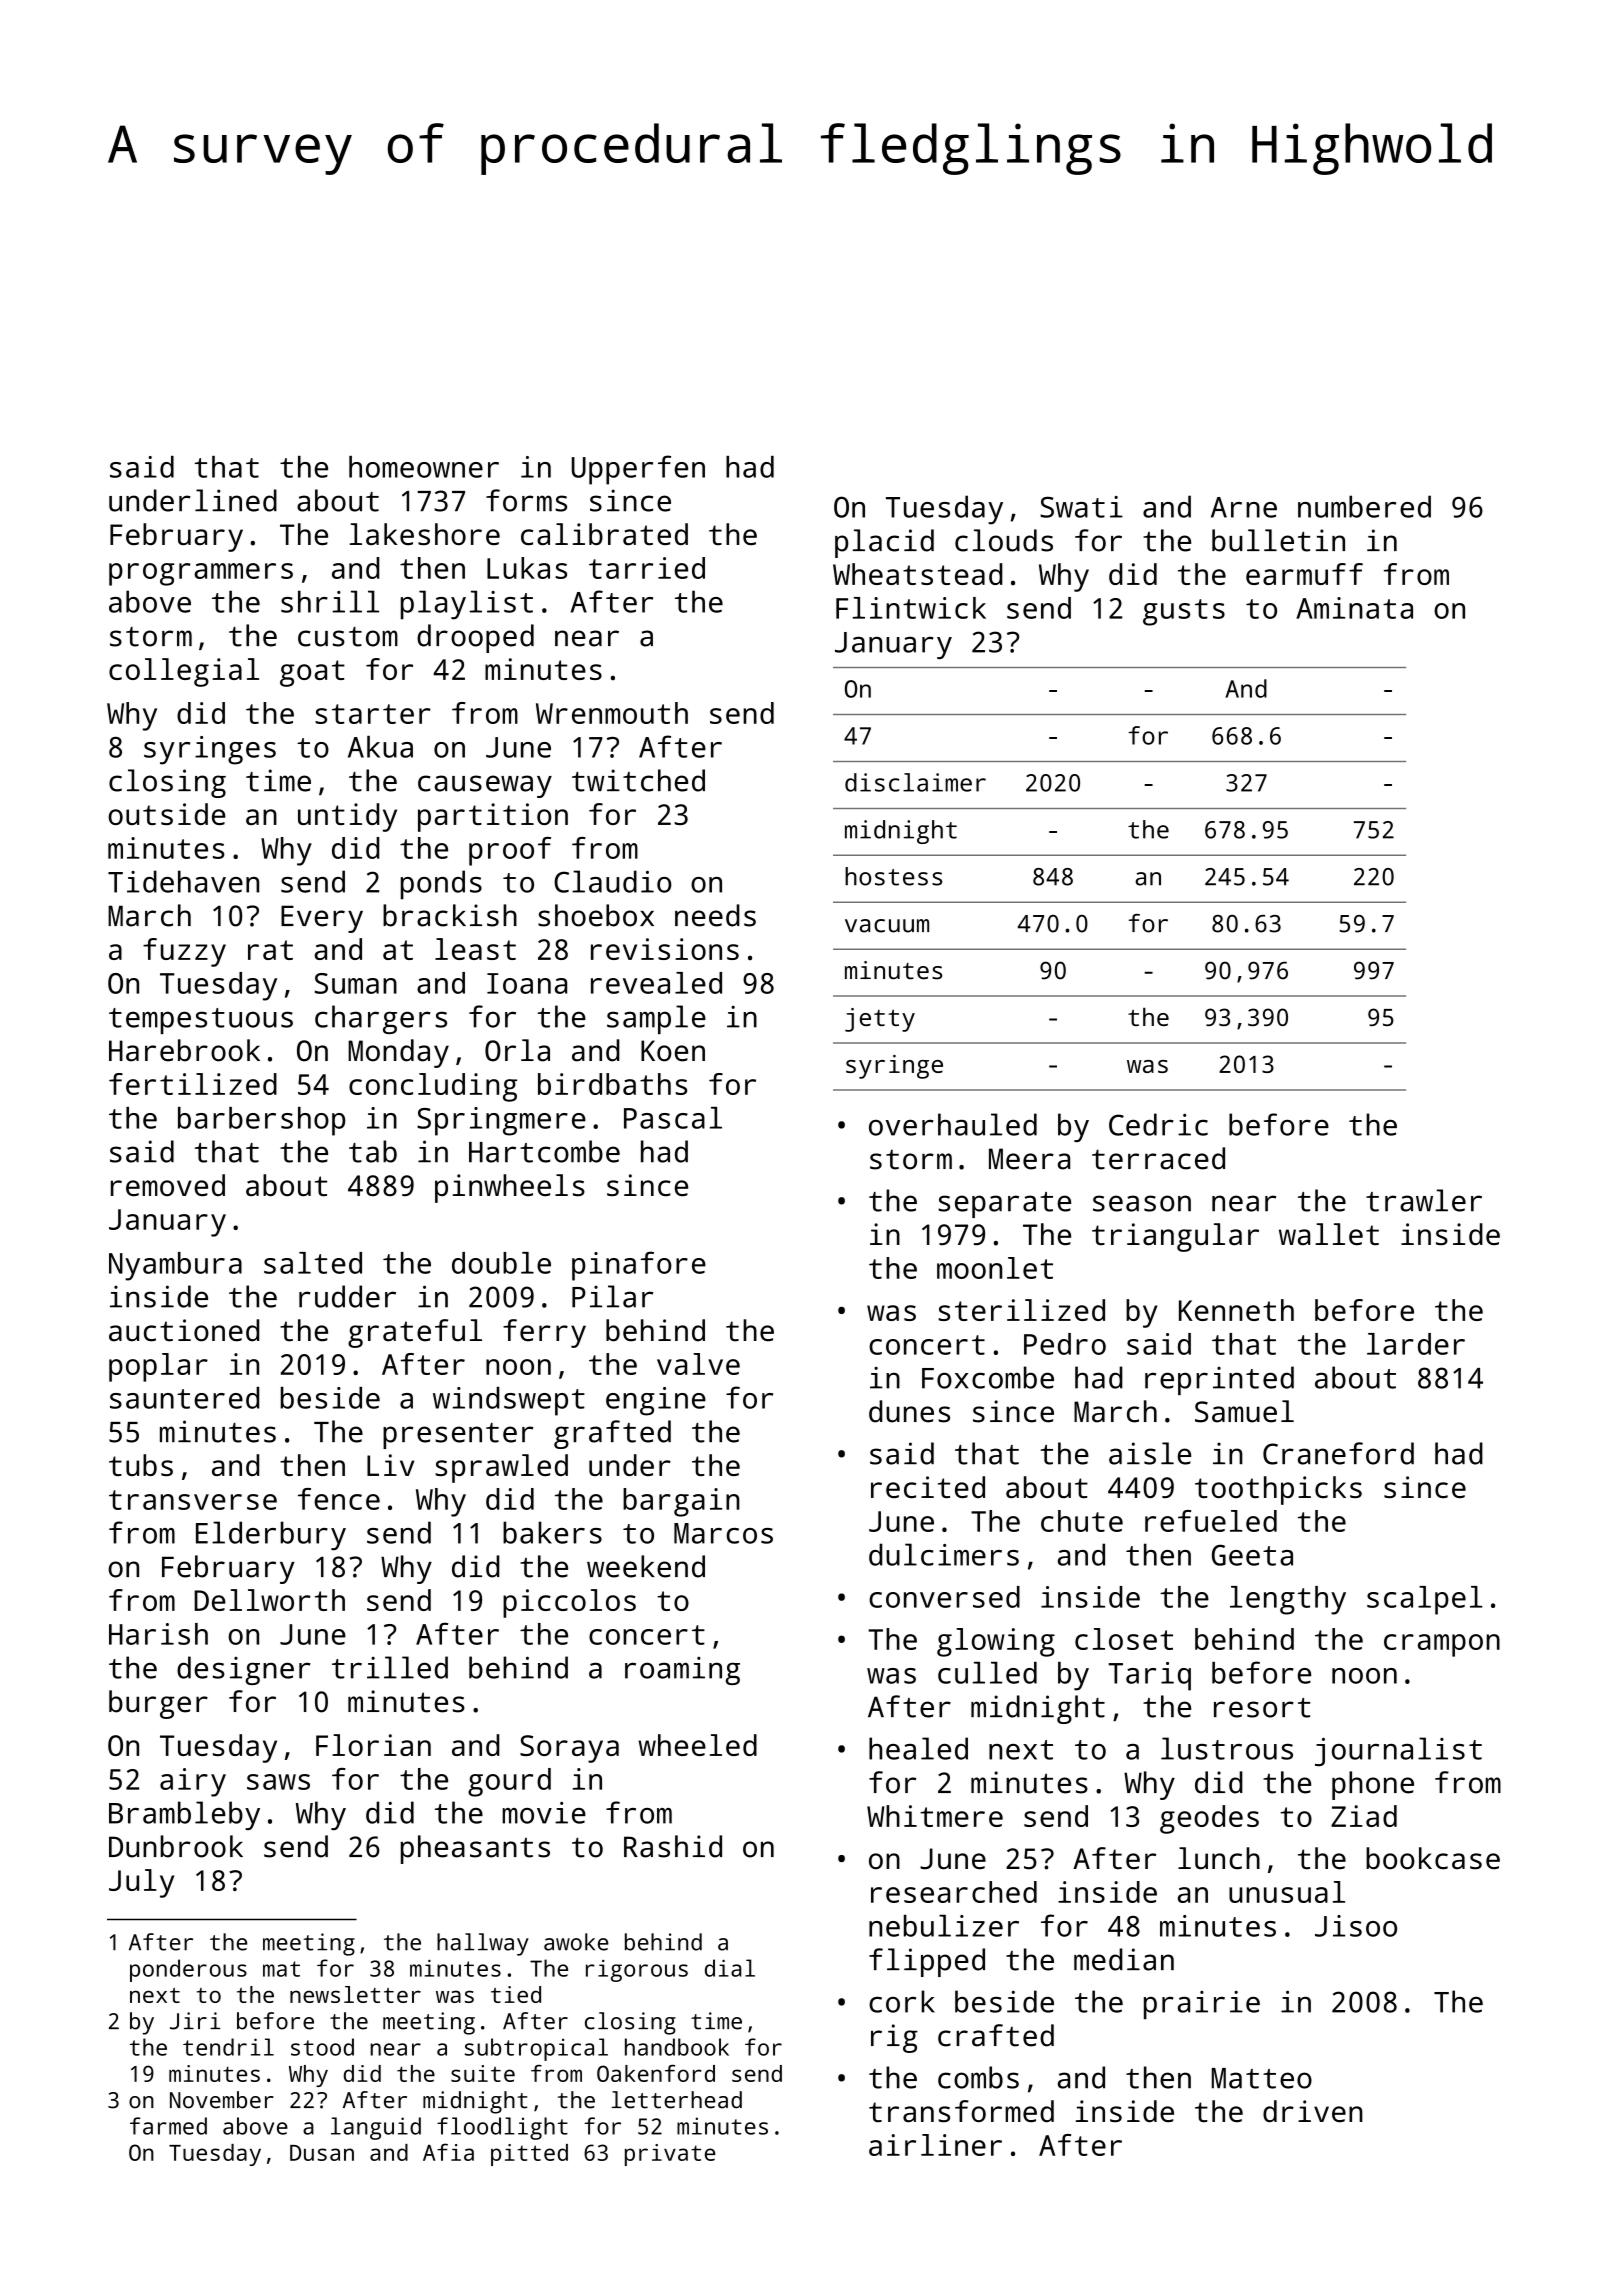 The image size is (1620, 2292). I want to click on numbered, so click(1364, 506).
